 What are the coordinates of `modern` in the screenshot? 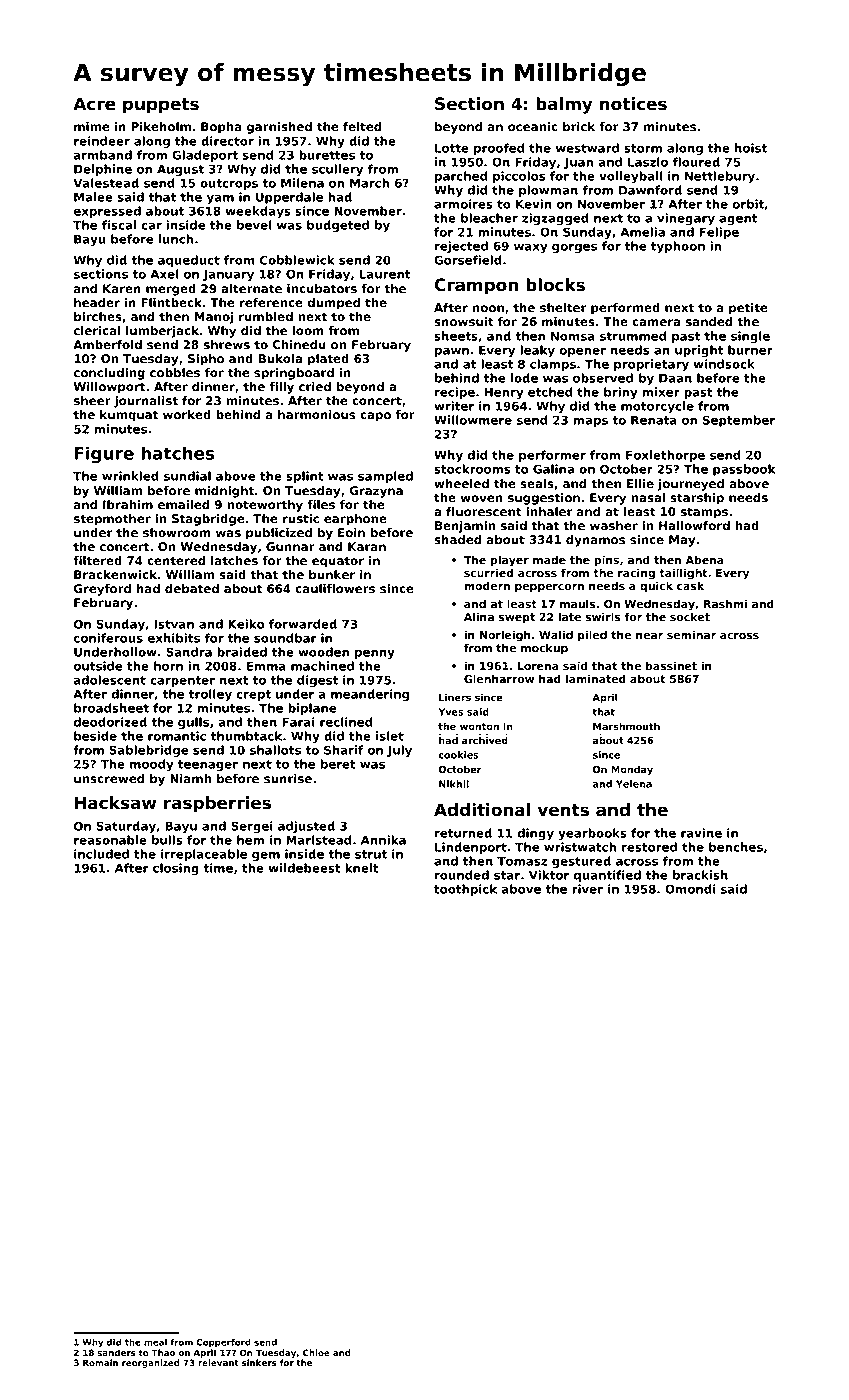 It's located at (487, 585).
